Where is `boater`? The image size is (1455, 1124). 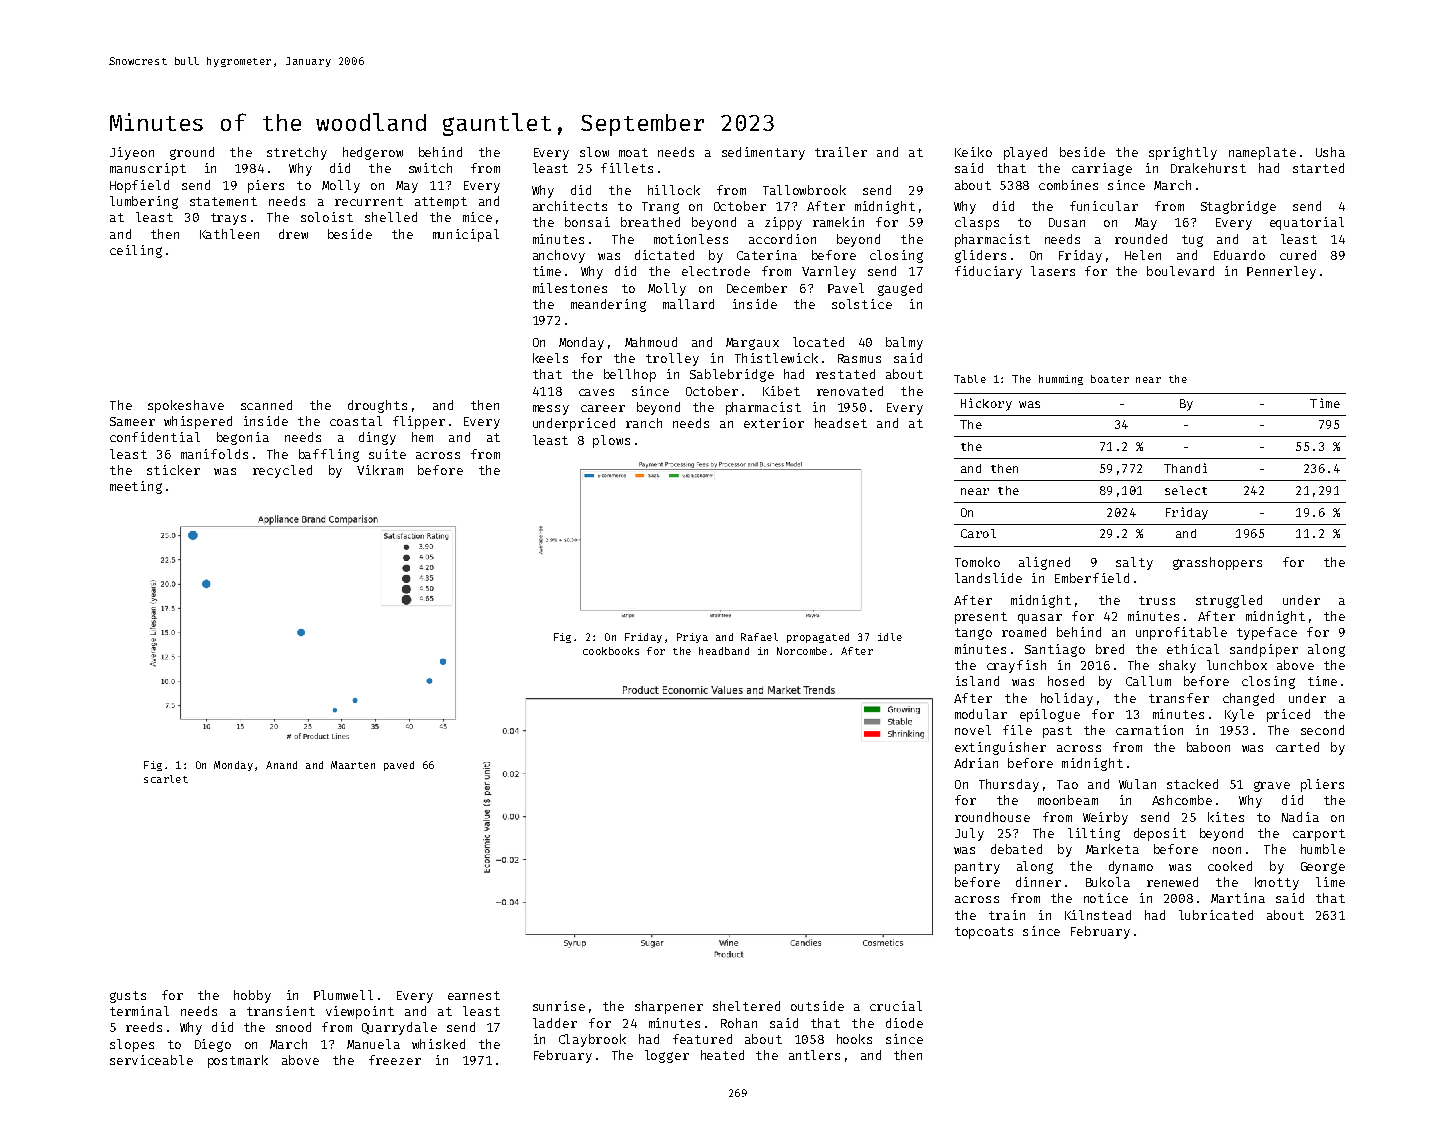
boater is located at coordinates (1110, 379).
